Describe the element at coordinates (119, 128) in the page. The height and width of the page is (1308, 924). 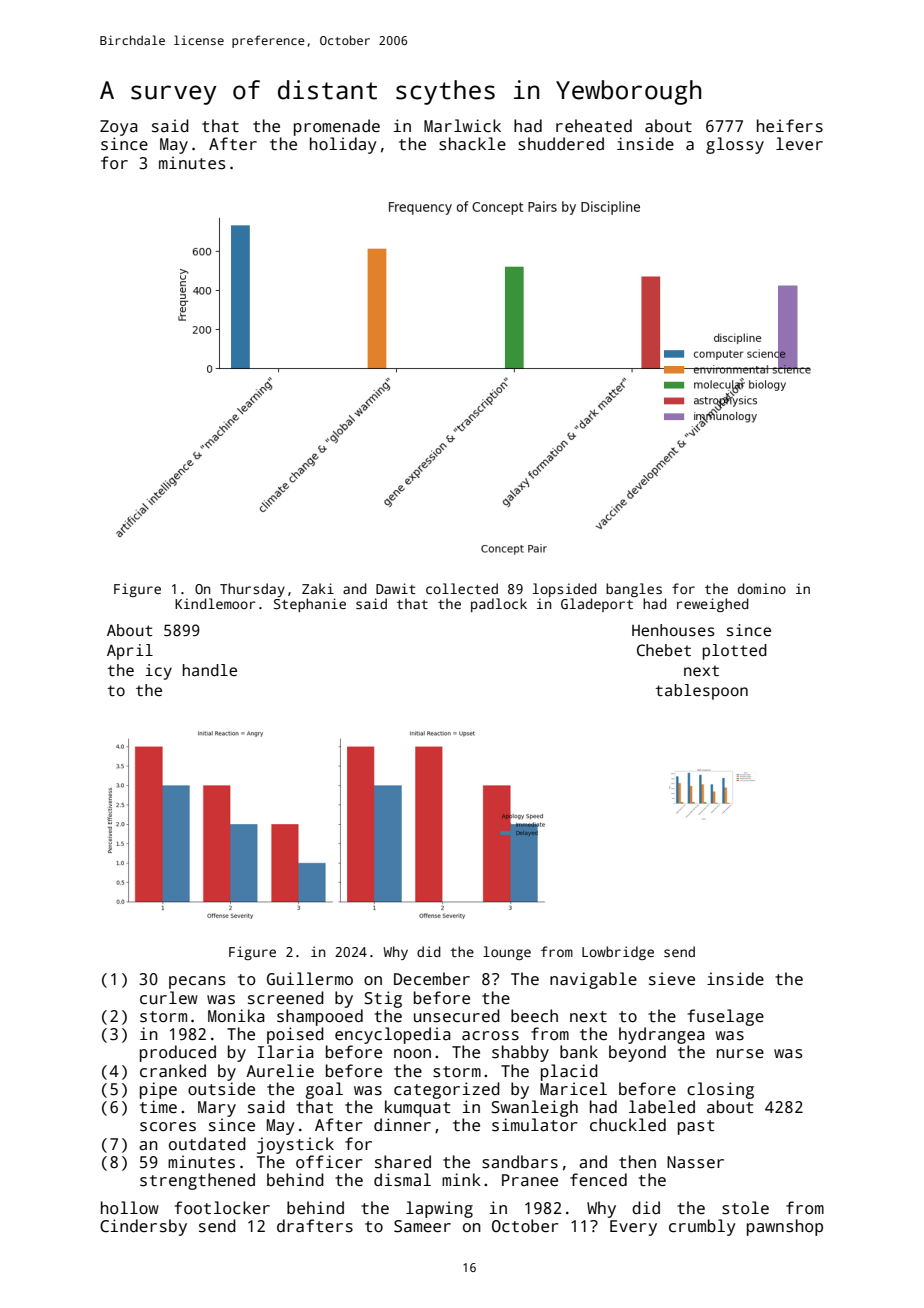
I see `Zoya` at that location.
